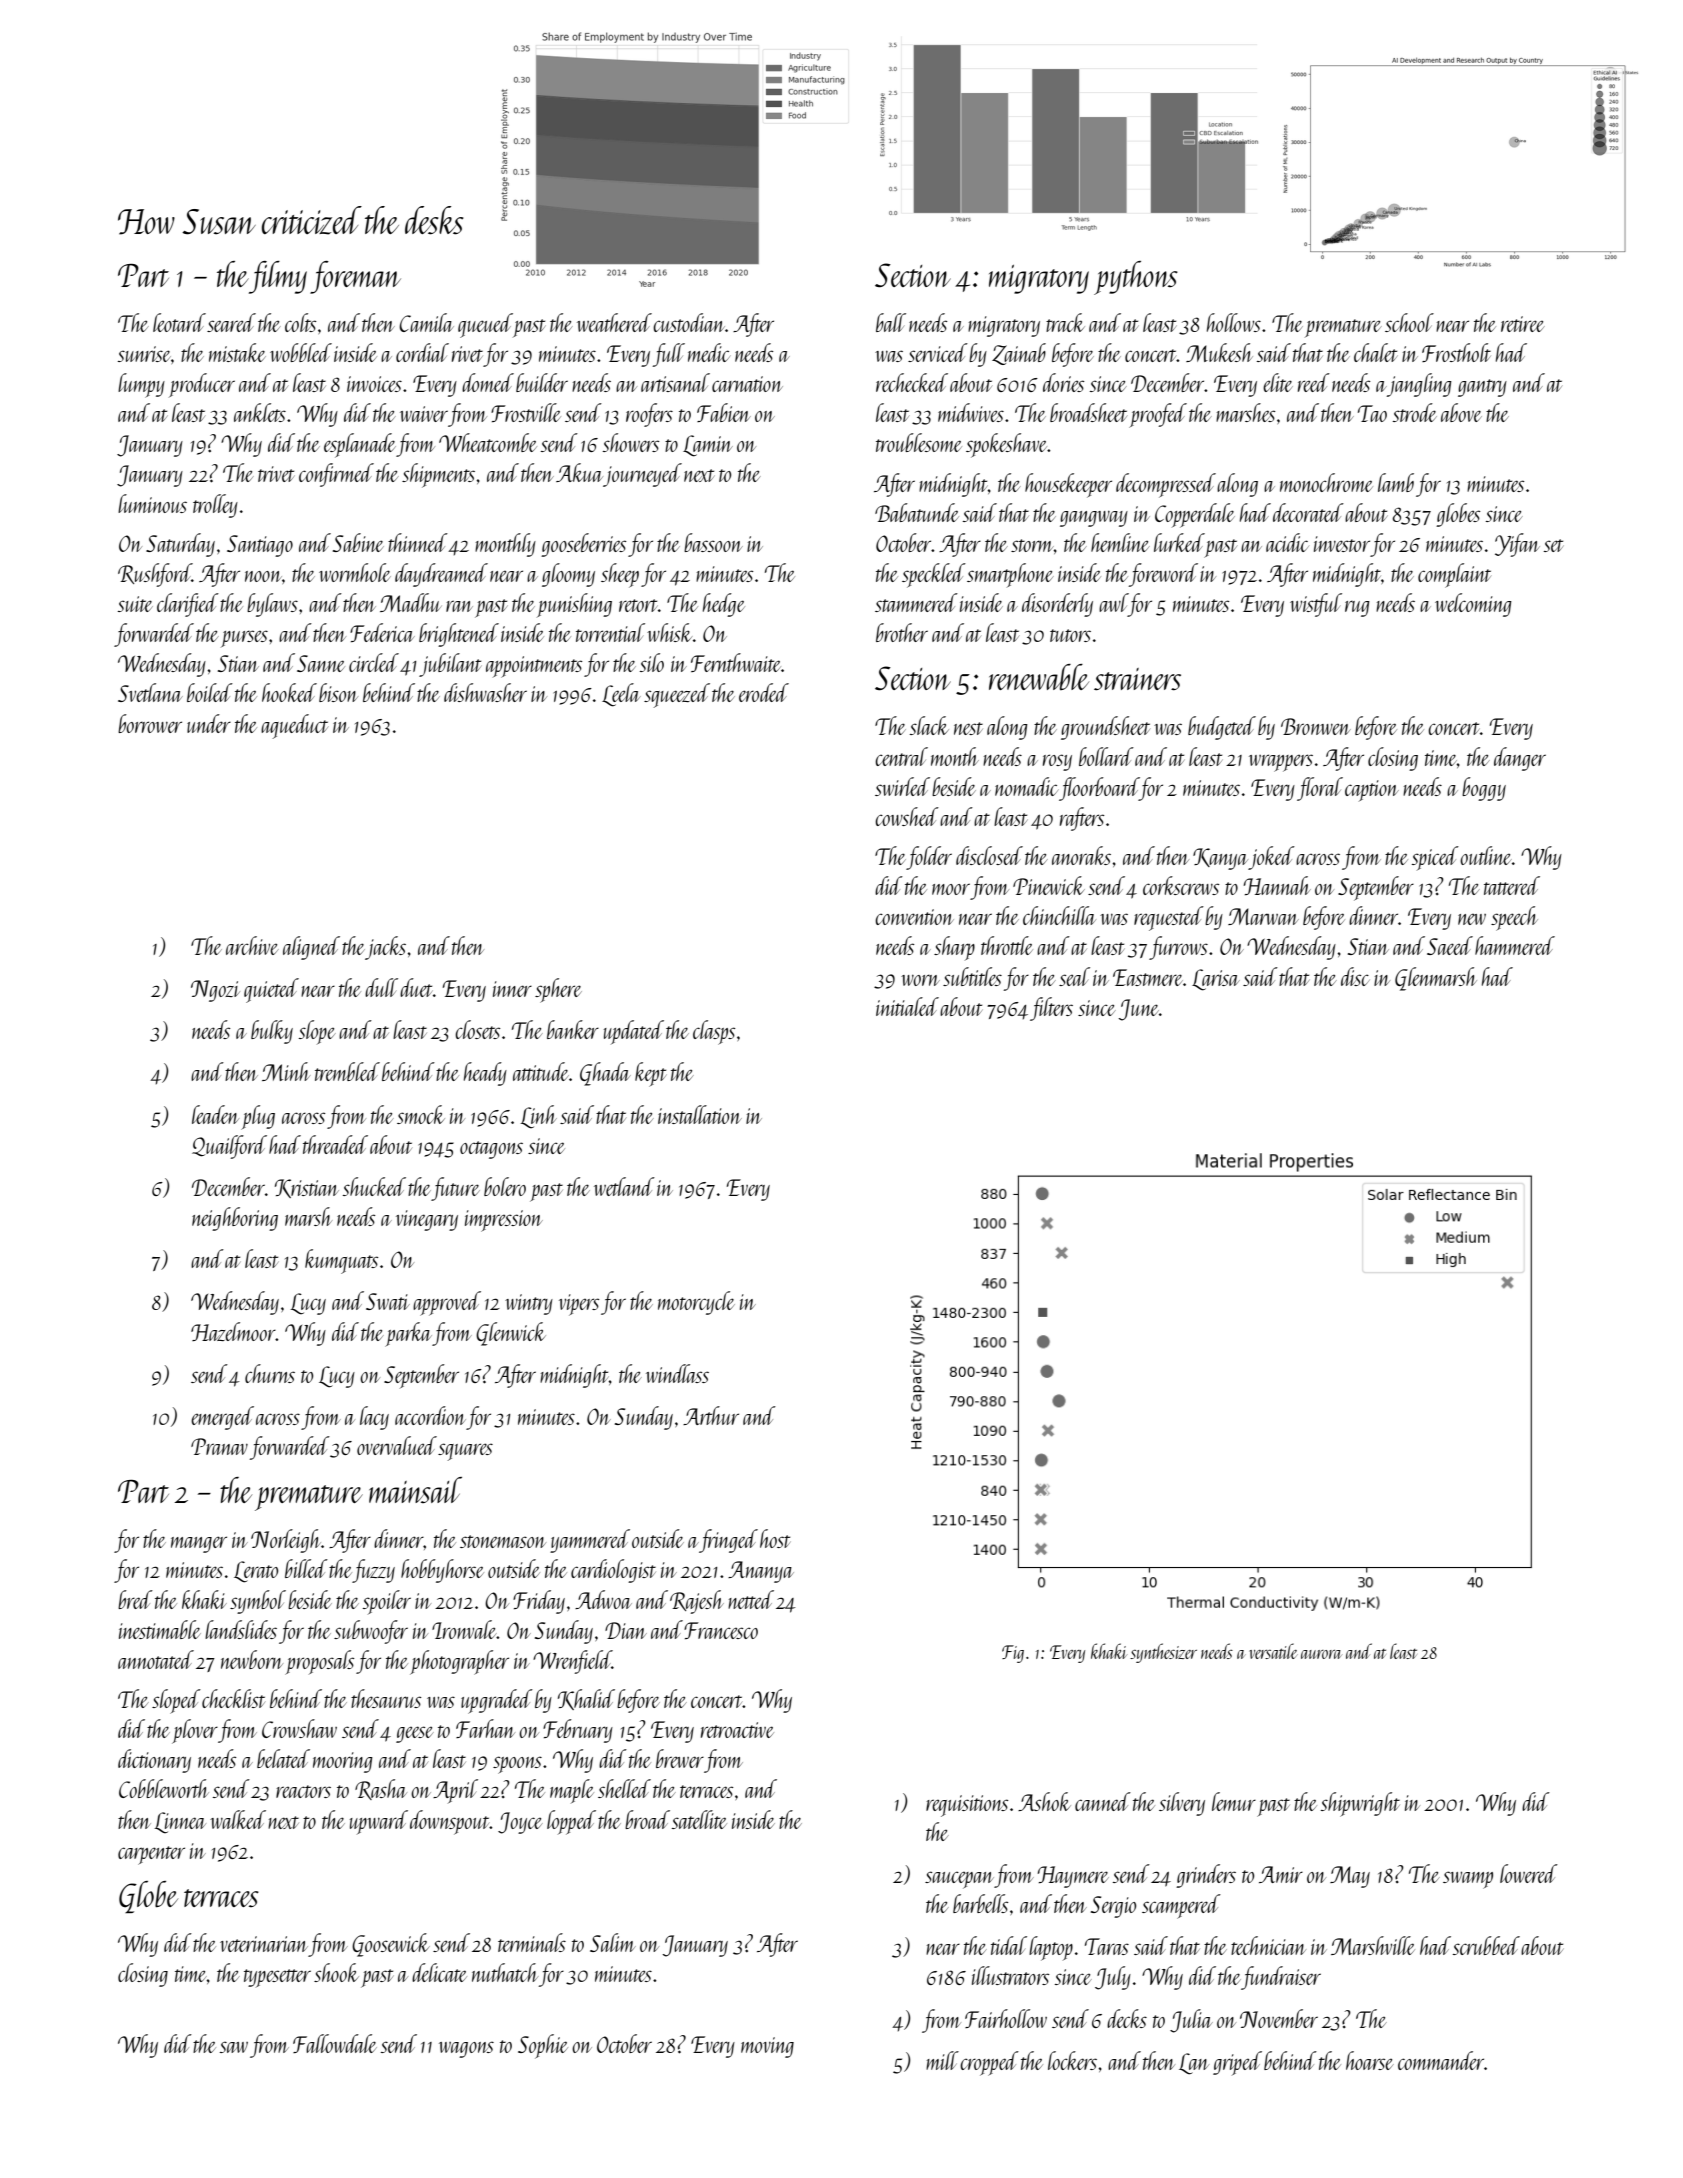  What do you see at coordinates (675, 382) in the screenshot?
I see `artisanal` at bounding box center [675, 382].
